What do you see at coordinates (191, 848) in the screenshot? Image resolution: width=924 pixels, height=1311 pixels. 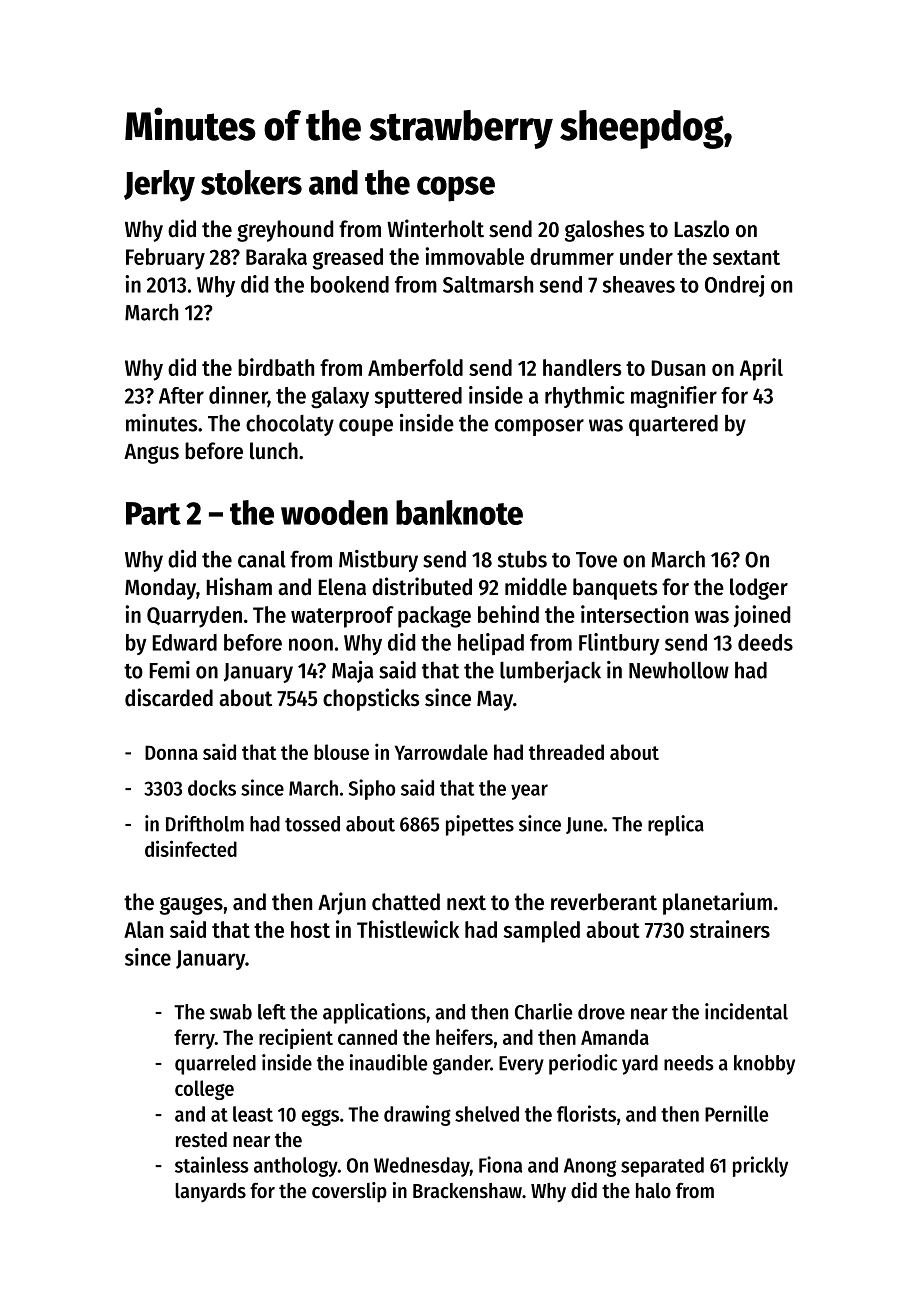 I see `disinfected` at bounding box center [191, 848].
